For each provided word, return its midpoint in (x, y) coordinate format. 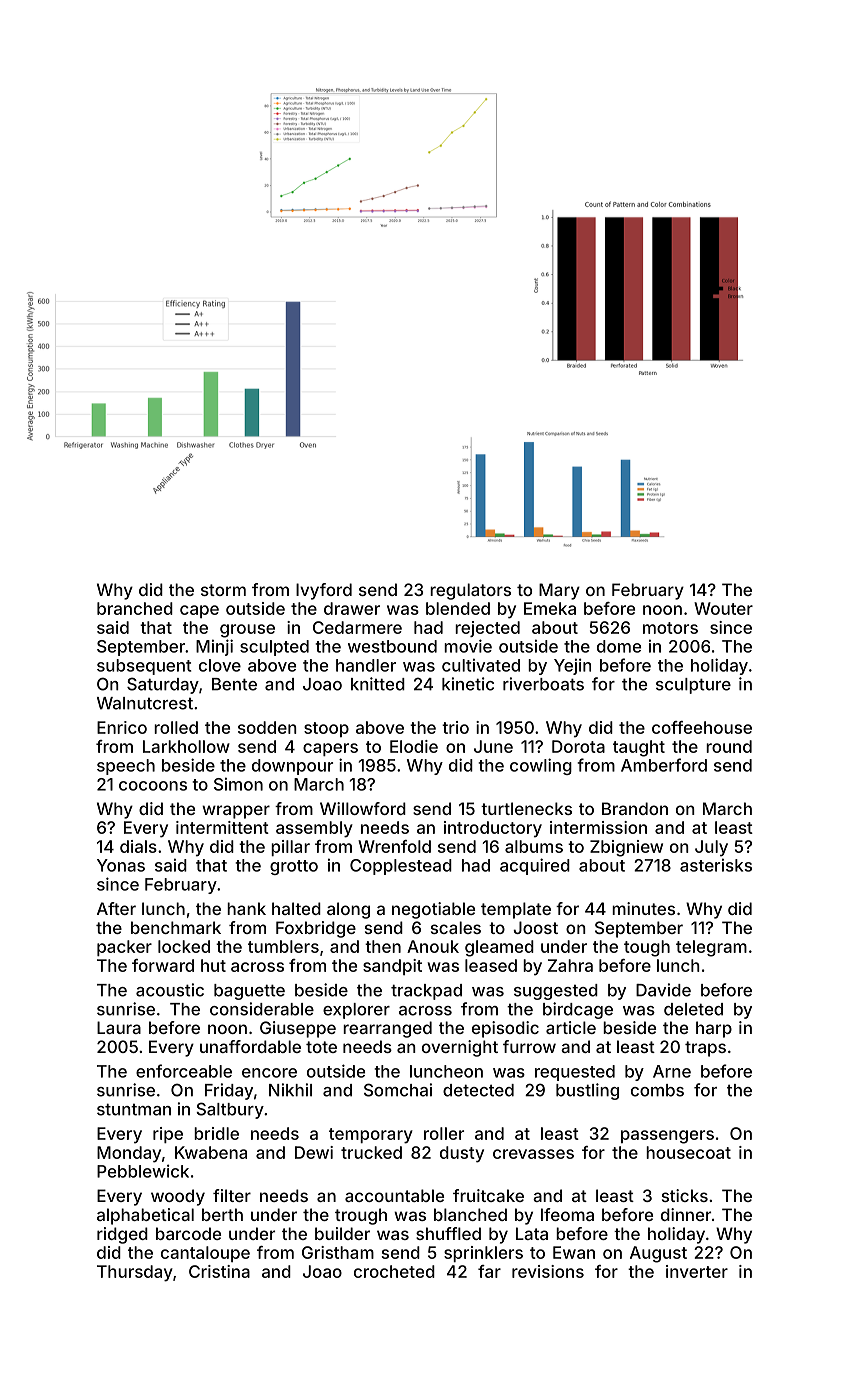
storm (223, 590)
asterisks (716, 865)
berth (222, 1214)
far (489, 1271)
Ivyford (324, 591)
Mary (559, 591)
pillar (290, 848)
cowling (541, 766)
